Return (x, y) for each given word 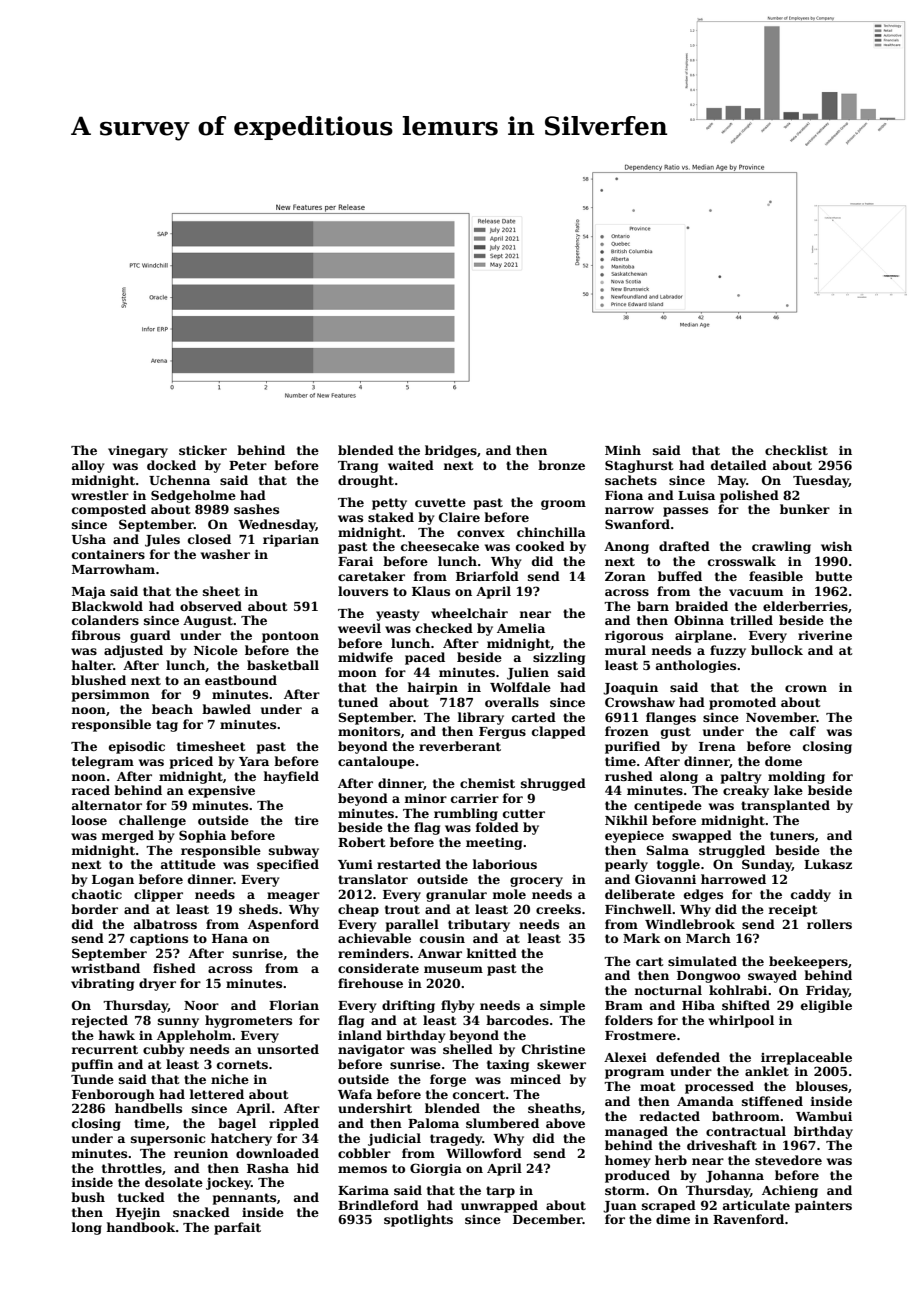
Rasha (268, 1168)
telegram (103, 762)
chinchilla (551, 532)
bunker (805, 509)
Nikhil (626, 820)
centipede (668, 806)
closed (209, 539)
